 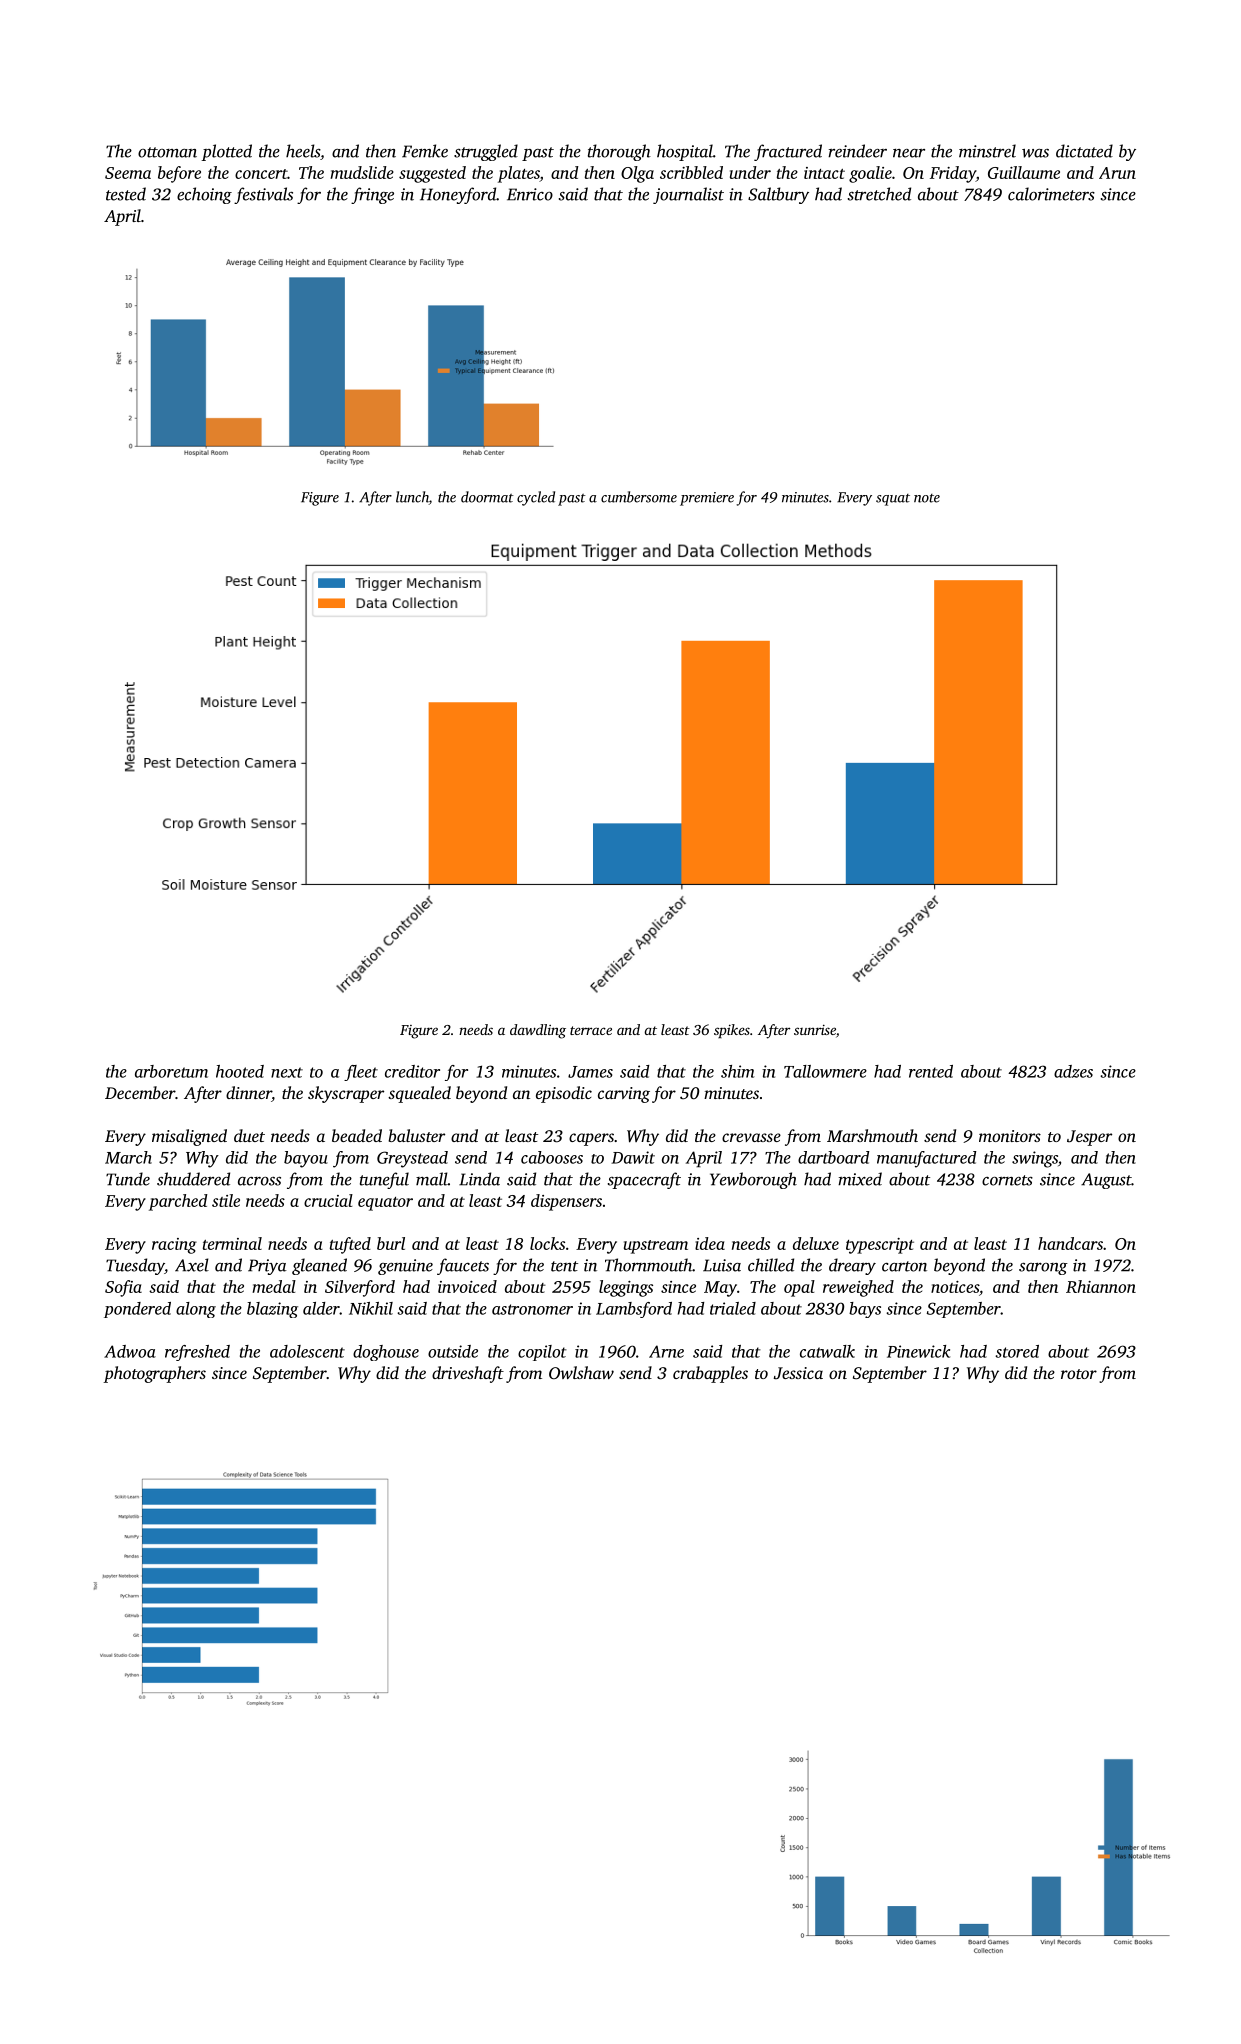 What do you see at coordinates (412, 498) in the image?
I see `lunch` at bounding box center [412, 498].
